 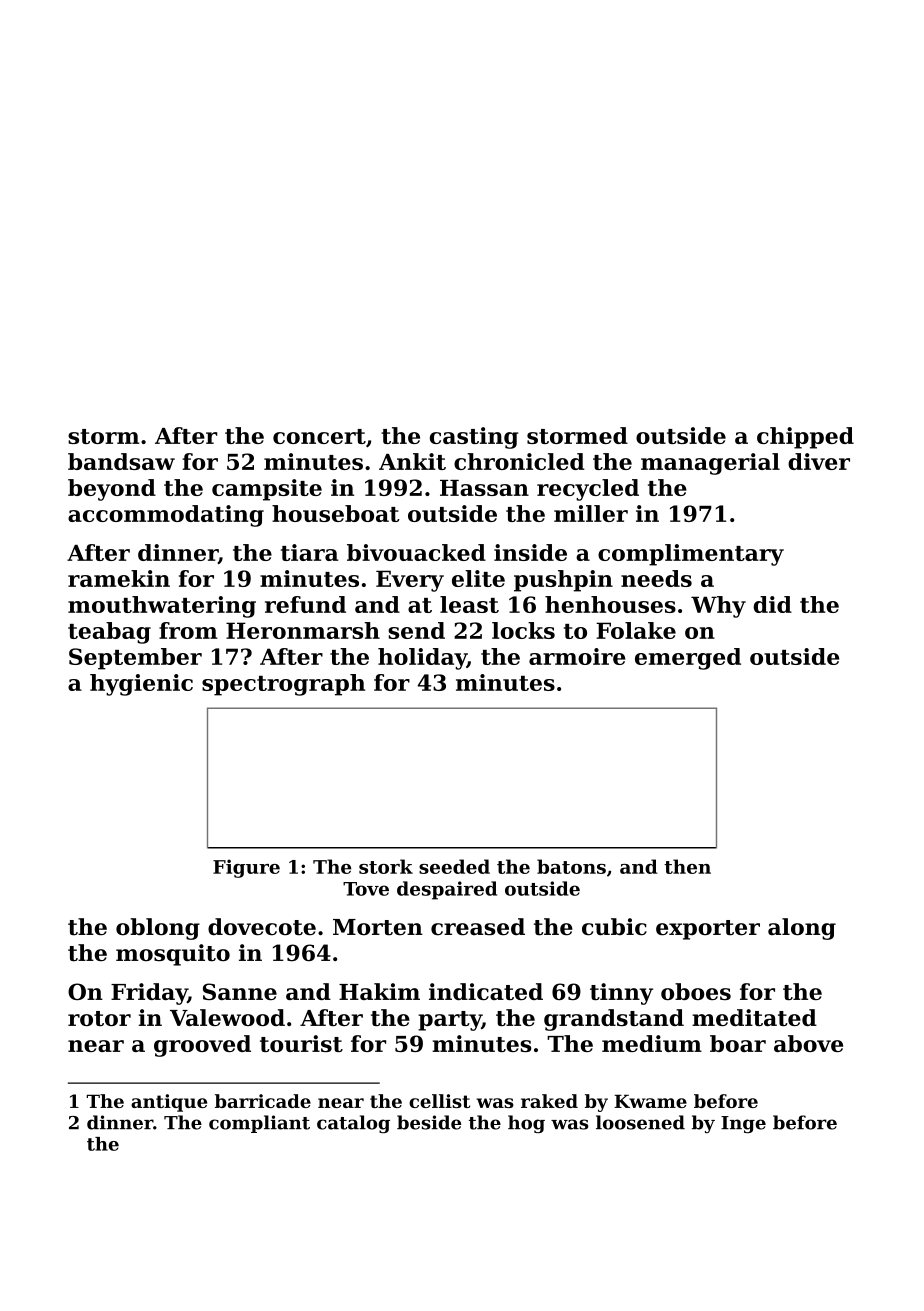 What do you see at coordinates (484, 488) in the screenshot?
I see `Hassan` at bounding box center [484, 488].
